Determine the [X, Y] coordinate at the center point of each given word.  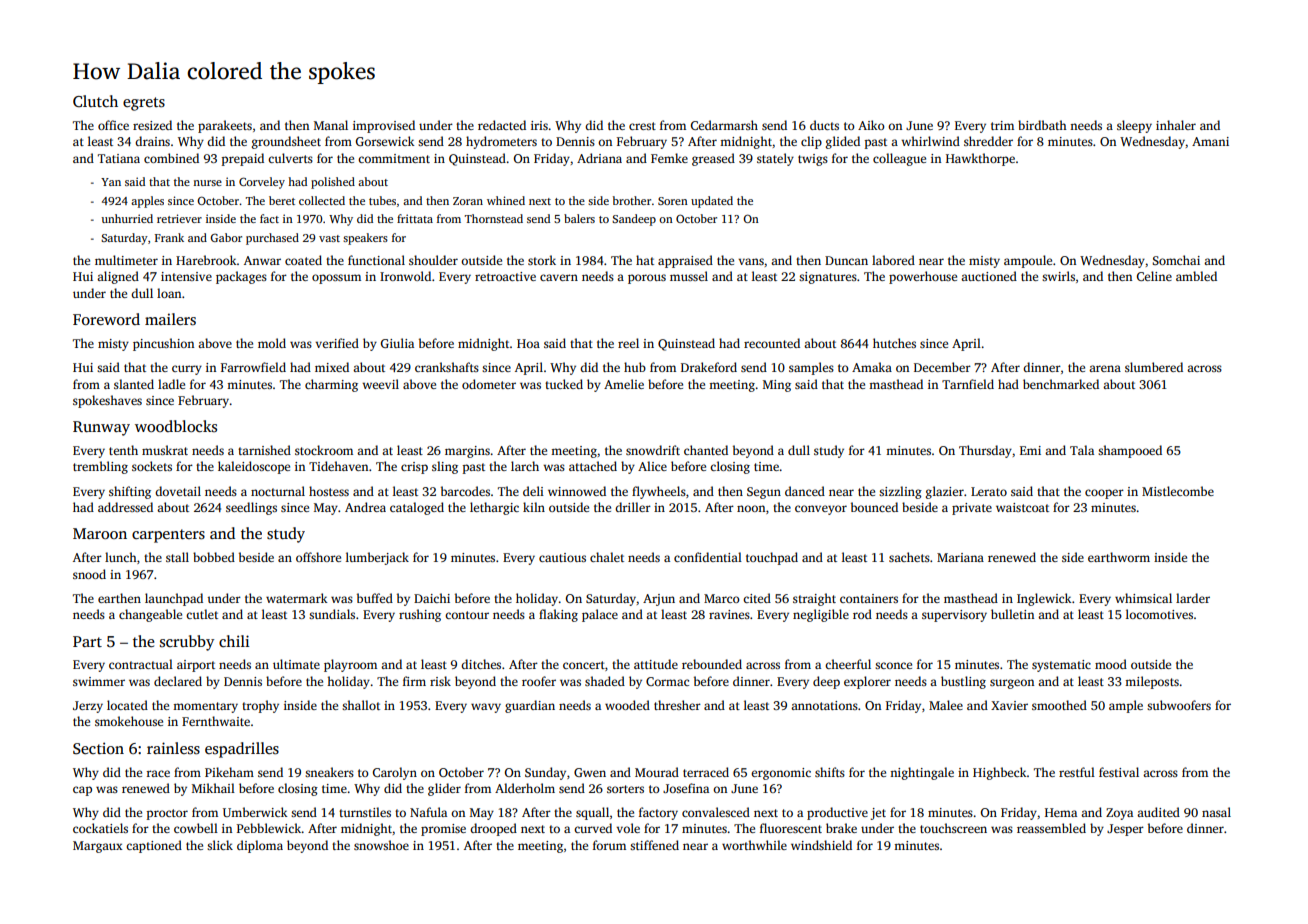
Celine [1154, 276]
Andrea [365, 507]
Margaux [98, 847]
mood [1111, 664]
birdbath [1042, 125]
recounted [772, 343]
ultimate [296, 664]
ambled [1196, 276]
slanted [134, 384]
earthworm [1119, 557]
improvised [384, 126]
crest [642, 126]
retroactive [505, 276]
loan [169, 293]
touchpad [772, 558]
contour [467, 615]
